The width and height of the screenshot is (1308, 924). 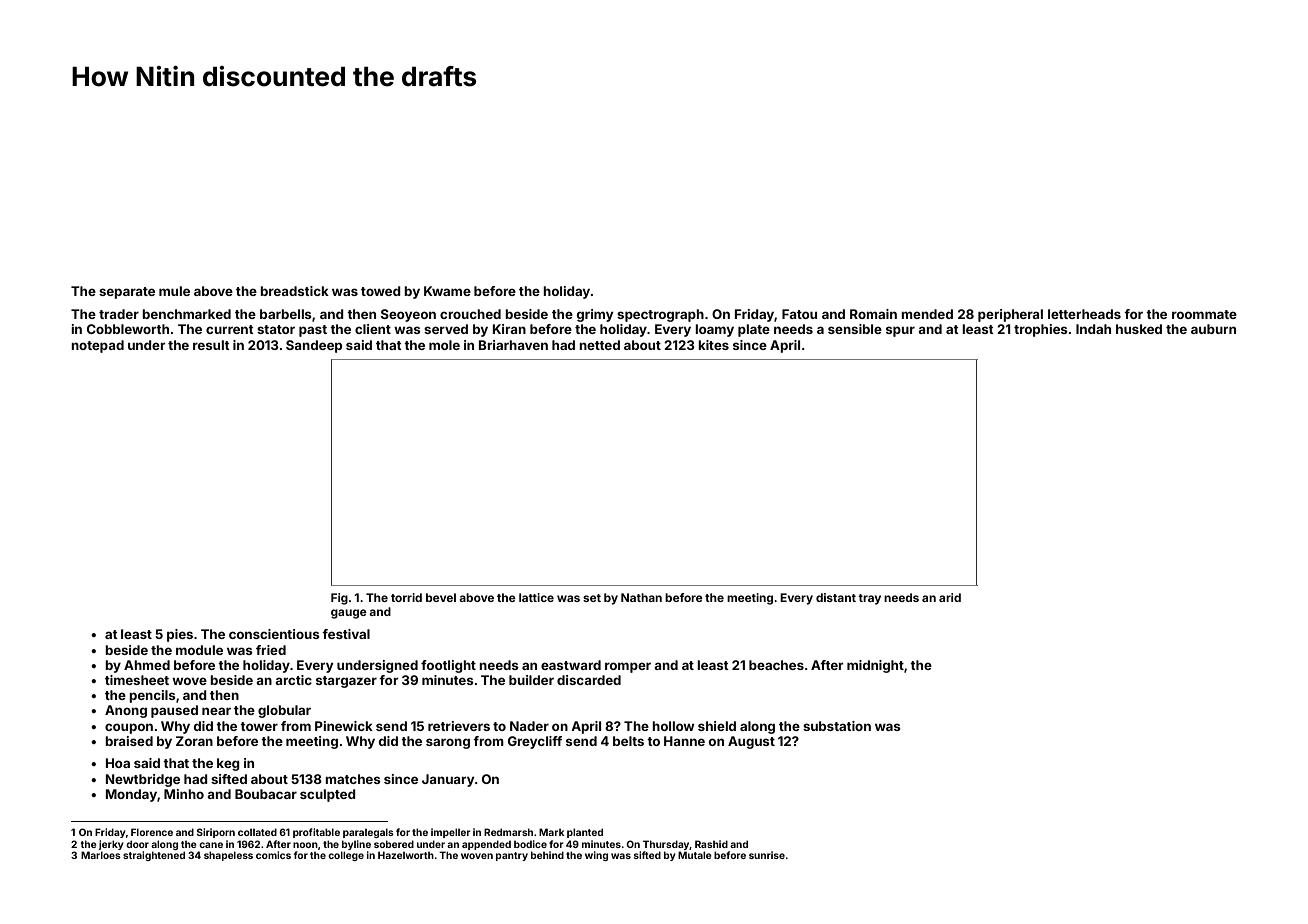 I want to click on Pinewick, so click(x=344, y=726).
